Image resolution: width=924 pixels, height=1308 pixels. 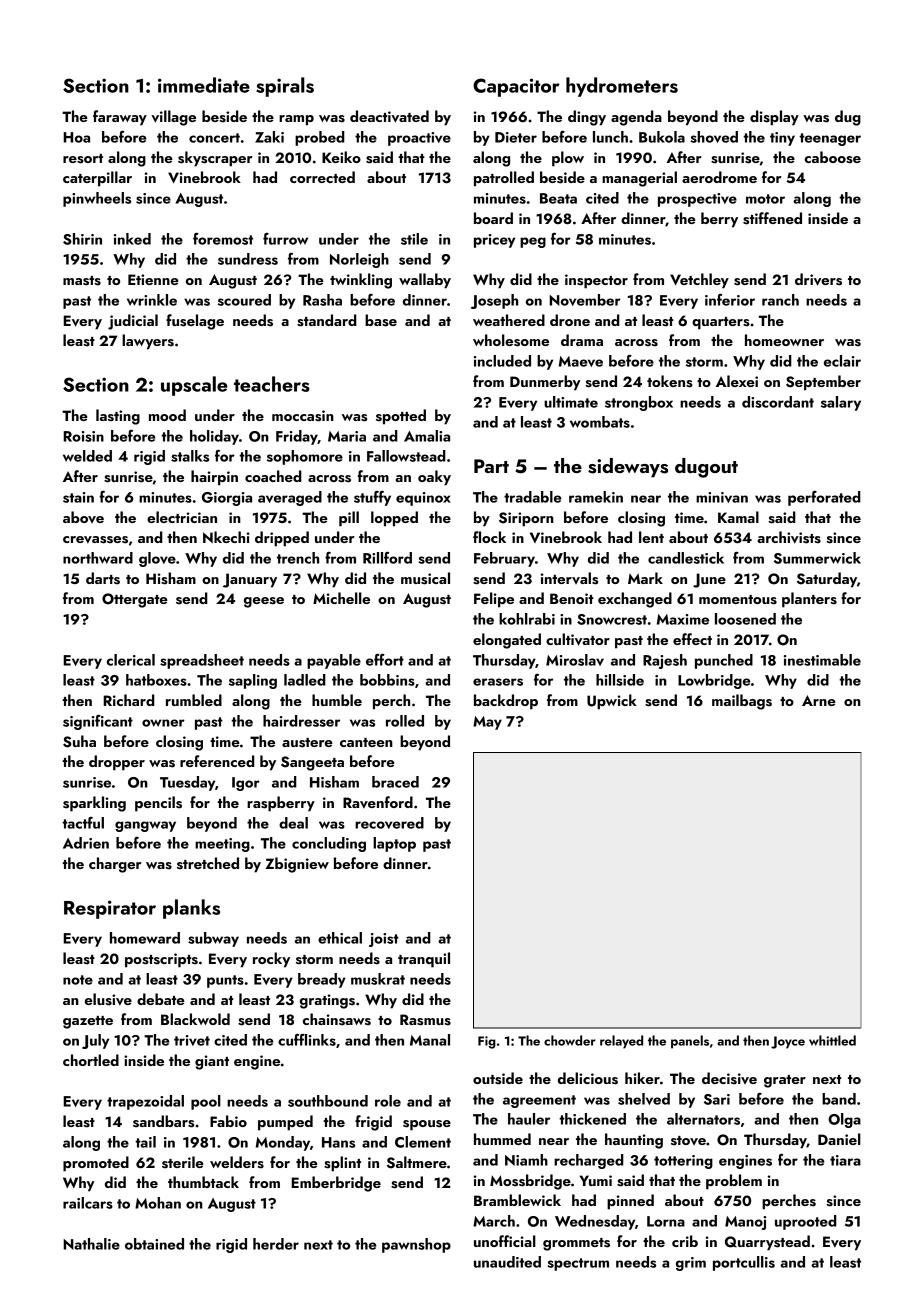 I want to click on skyscraper, so click(x=215, y=159).
